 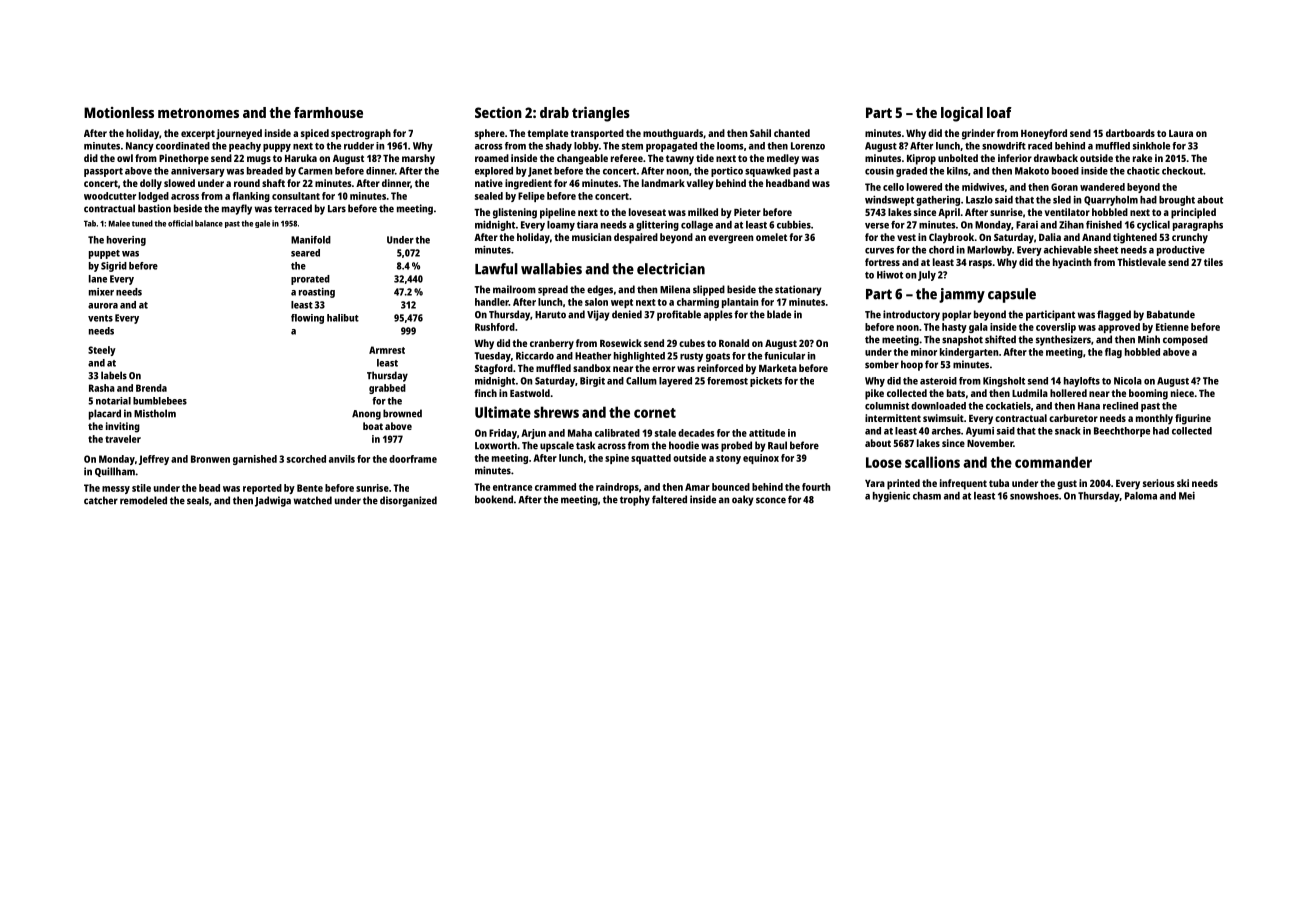 What do you see at coordinates (184, 159) in the image?
I see `Pinethorpe` at bounding box center [184, 159].
